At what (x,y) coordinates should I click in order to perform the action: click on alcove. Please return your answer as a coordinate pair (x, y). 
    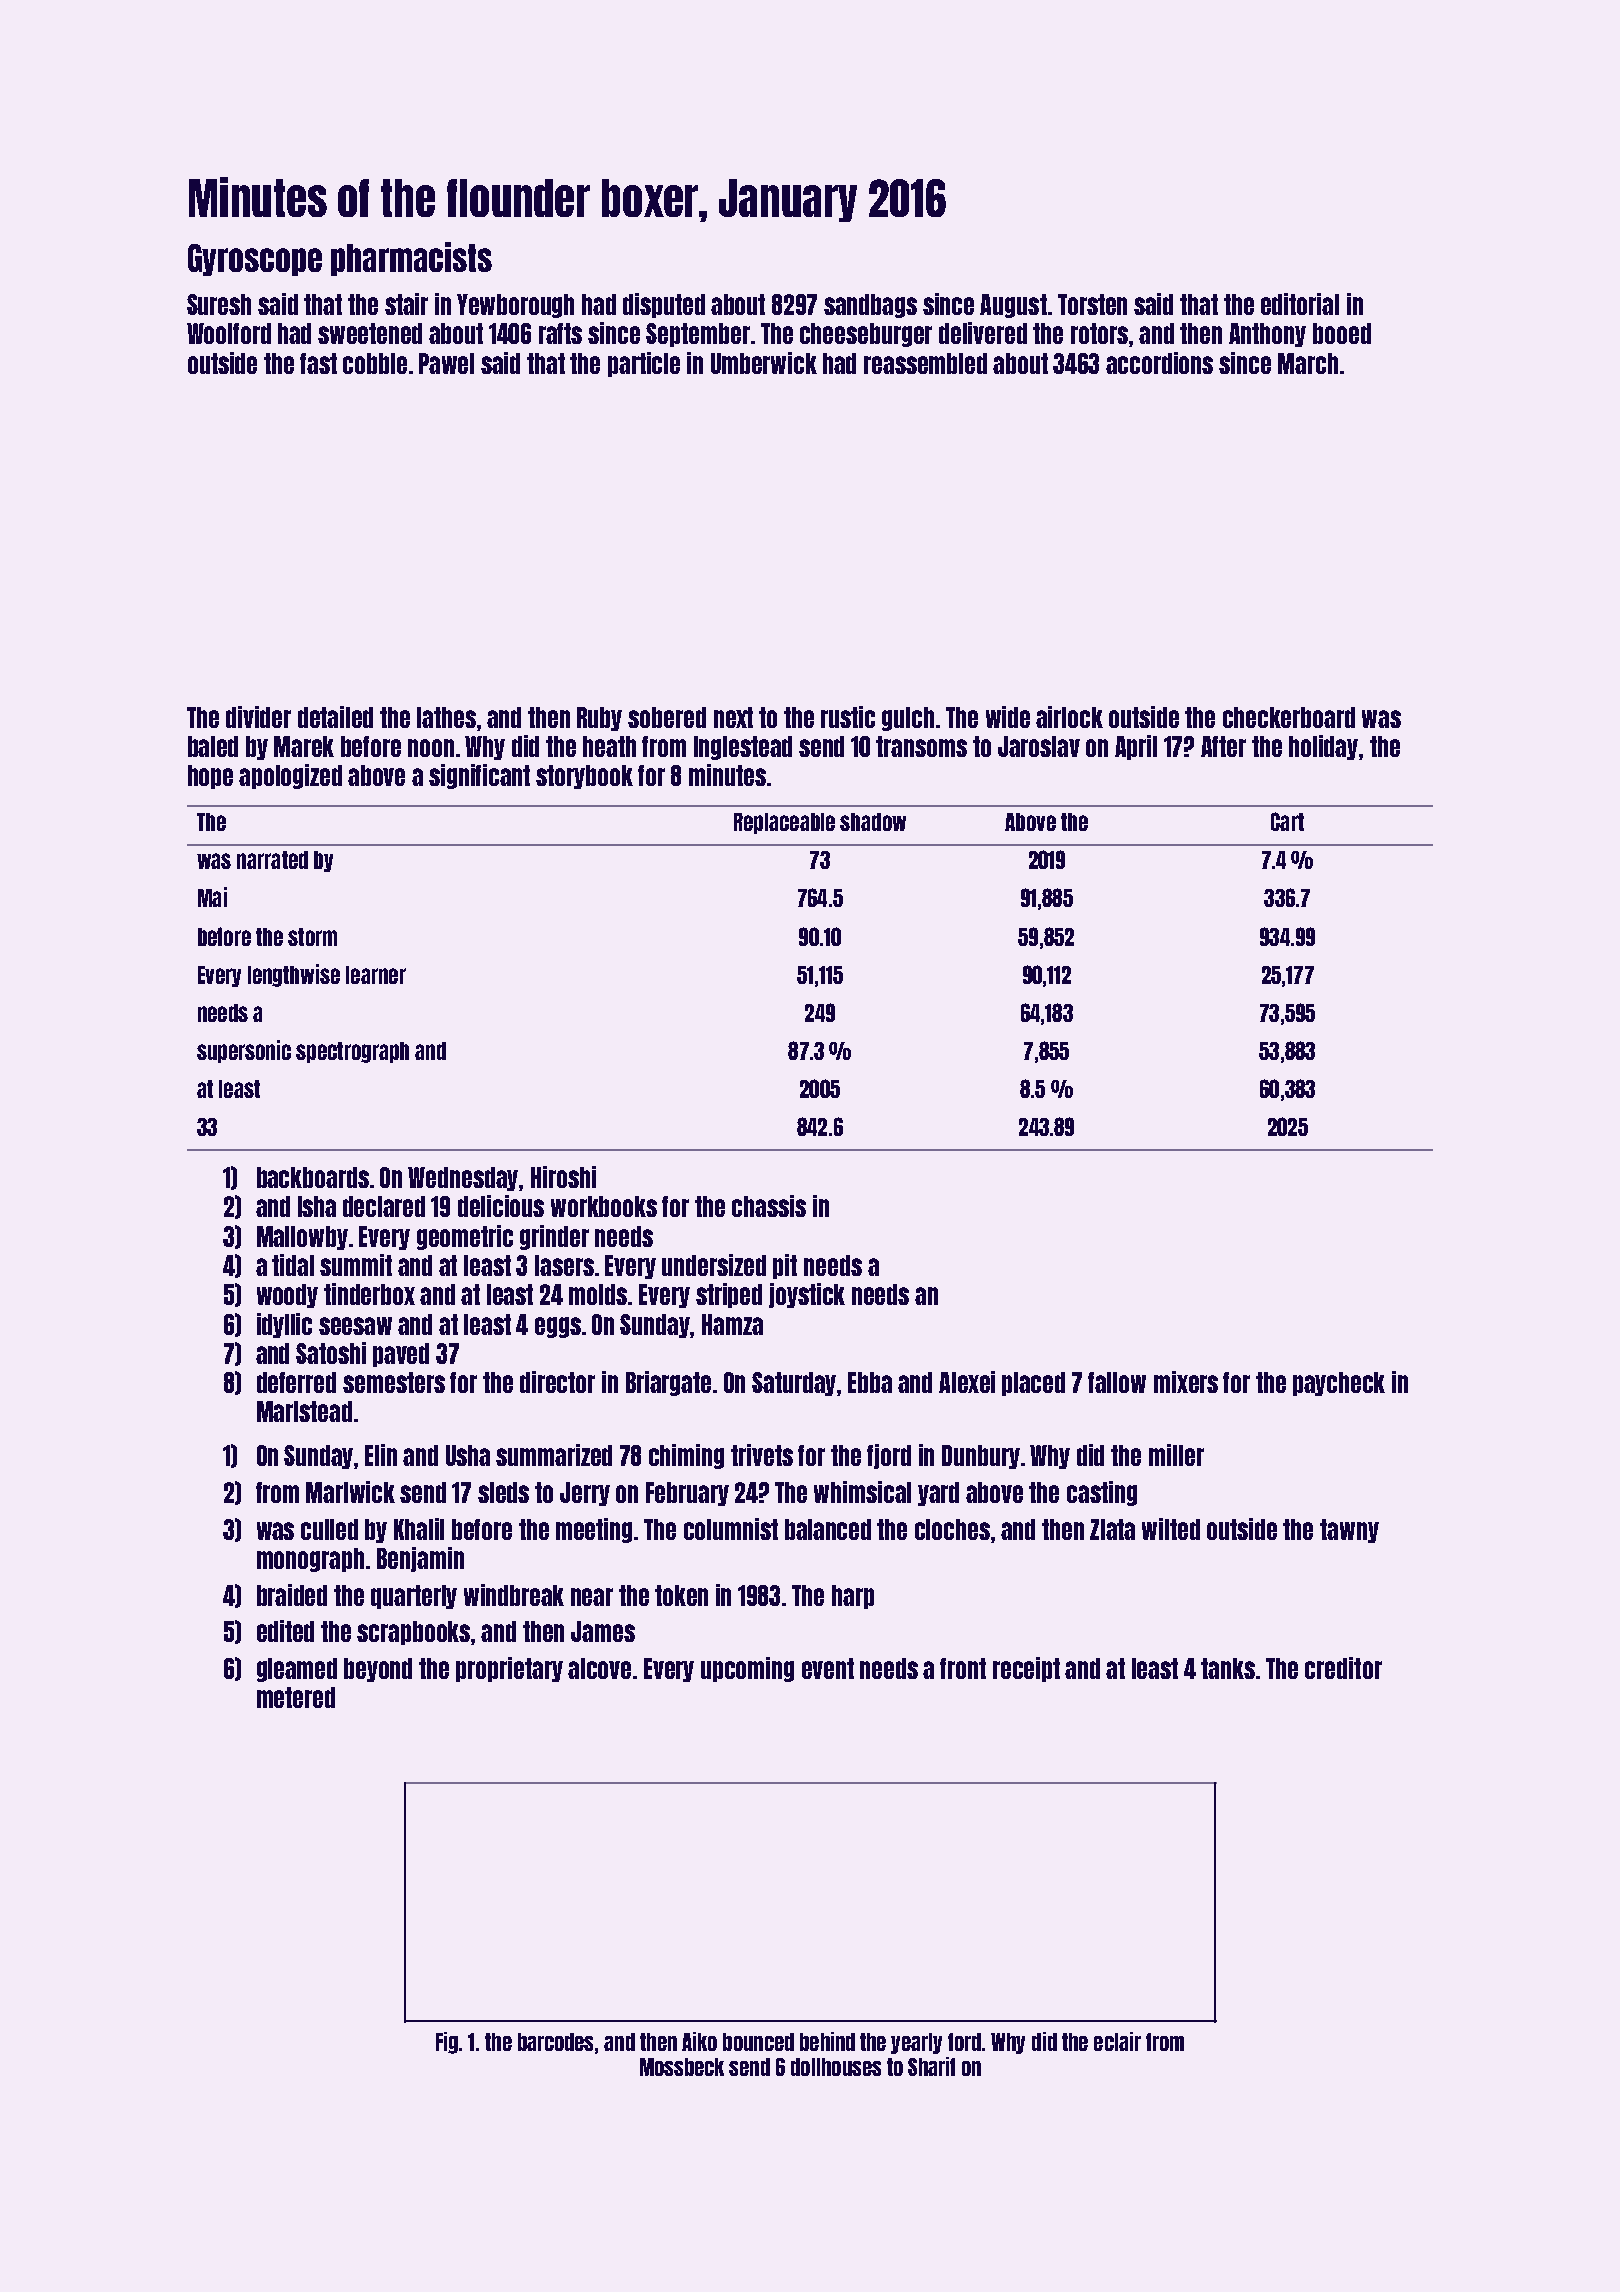
    Looking at the image, I should click on (599, 1668).
